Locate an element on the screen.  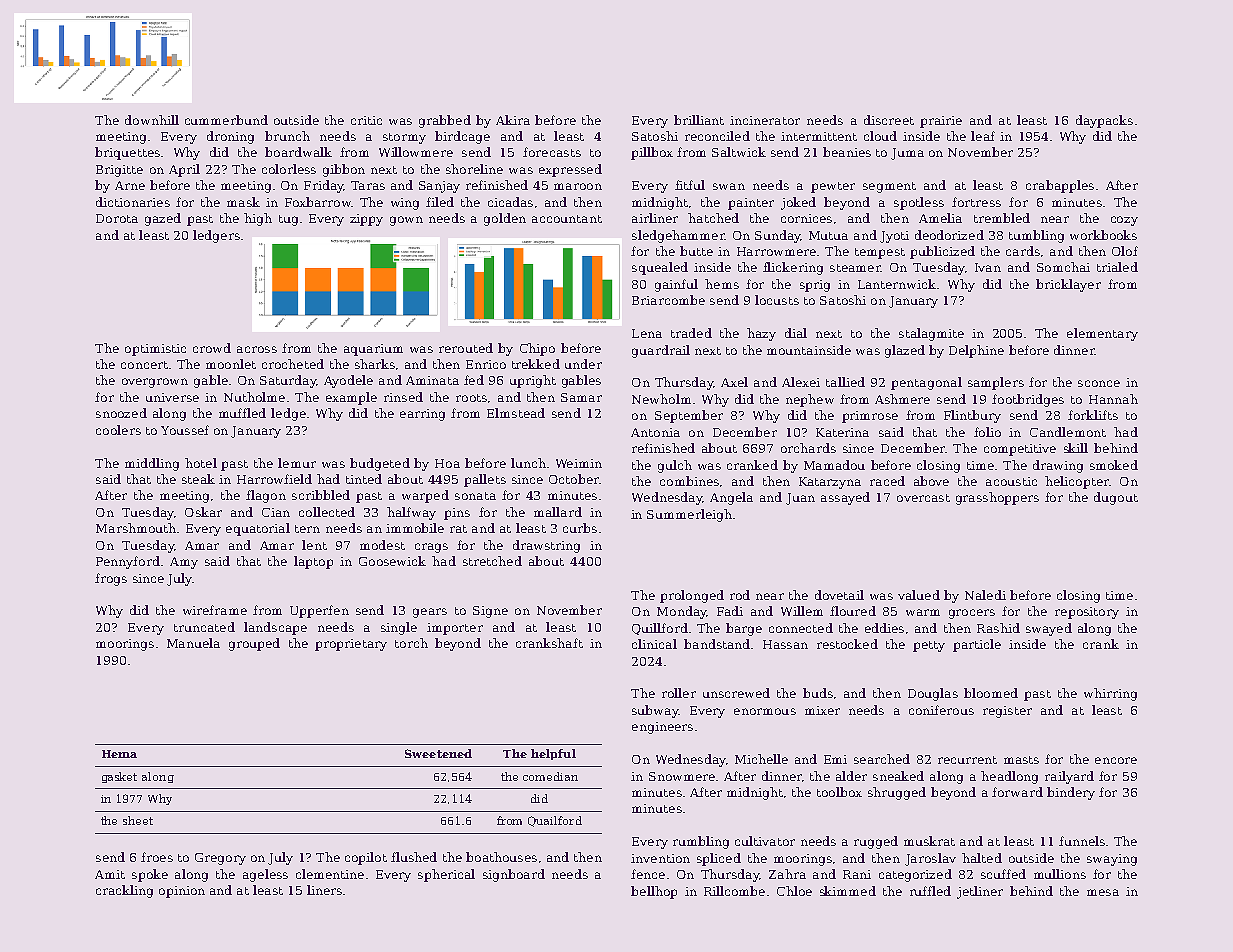
Newholm is located at coordinates (661, 399).
